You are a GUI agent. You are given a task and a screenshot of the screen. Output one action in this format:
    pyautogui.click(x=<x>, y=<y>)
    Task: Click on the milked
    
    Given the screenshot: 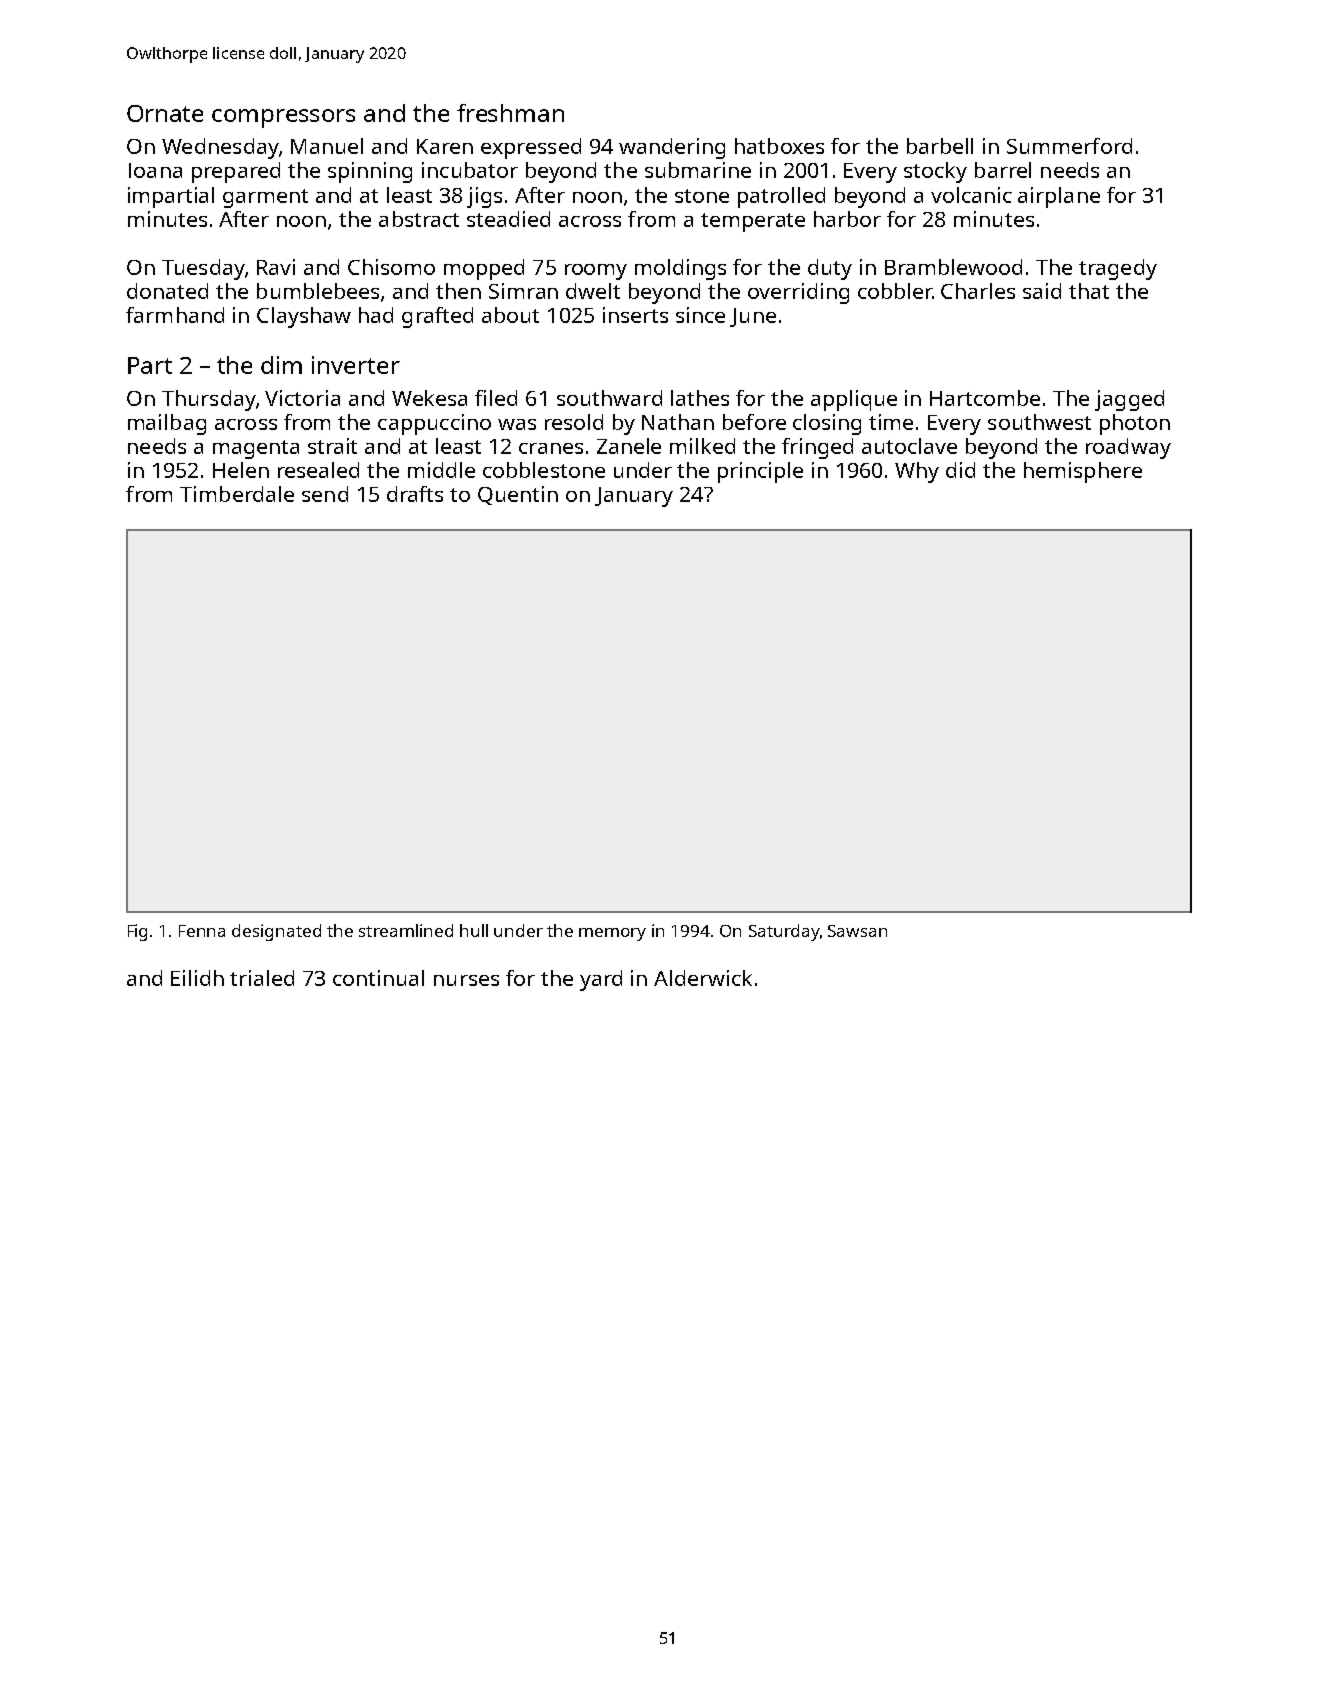 What is the action you would take?
    pyautogui.click(x=702, y=446)
